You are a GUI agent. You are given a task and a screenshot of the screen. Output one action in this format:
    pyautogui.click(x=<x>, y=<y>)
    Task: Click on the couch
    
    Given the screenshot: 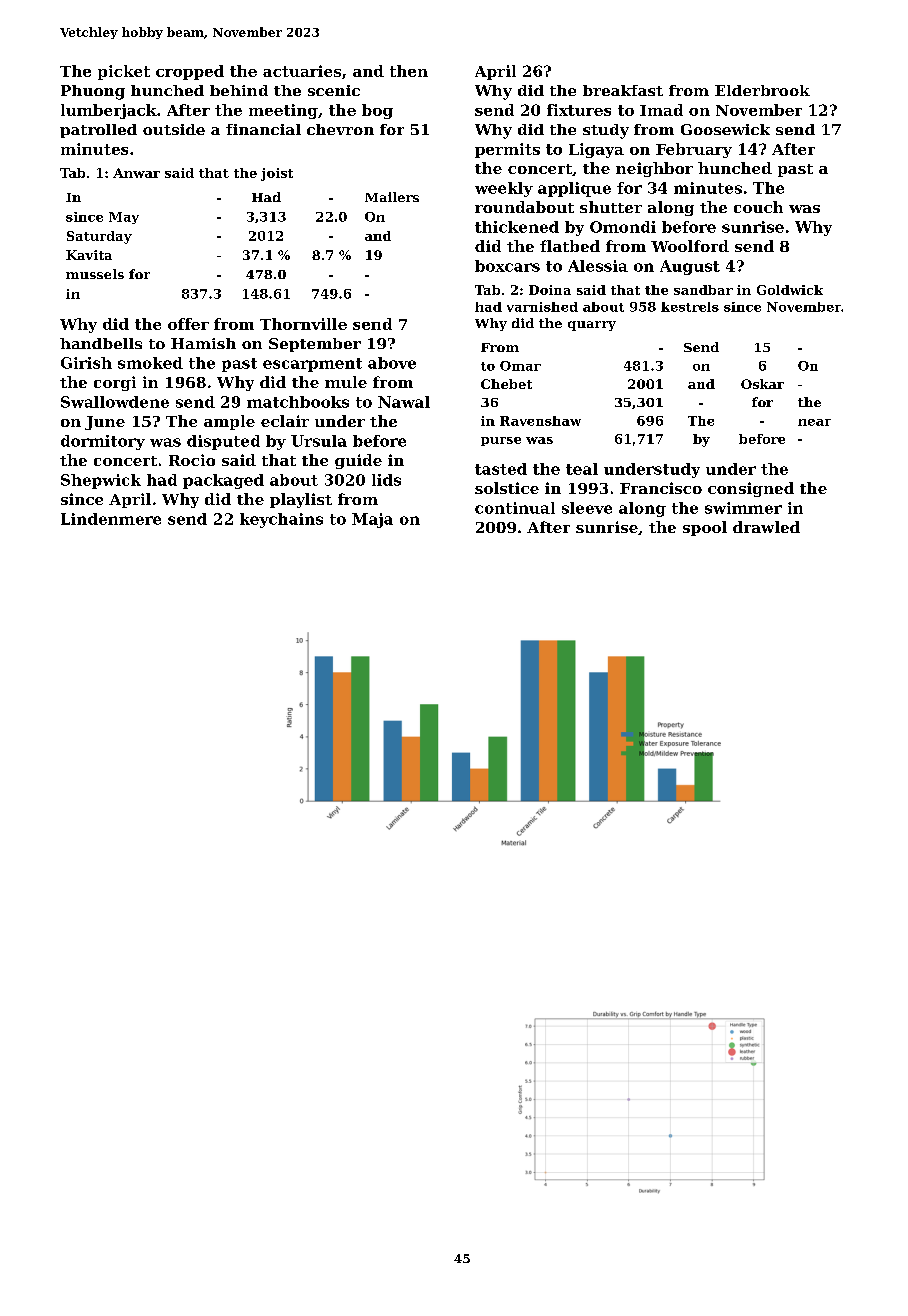 What is the action you would take?
    pyautogui.click(x=758, y=207)
